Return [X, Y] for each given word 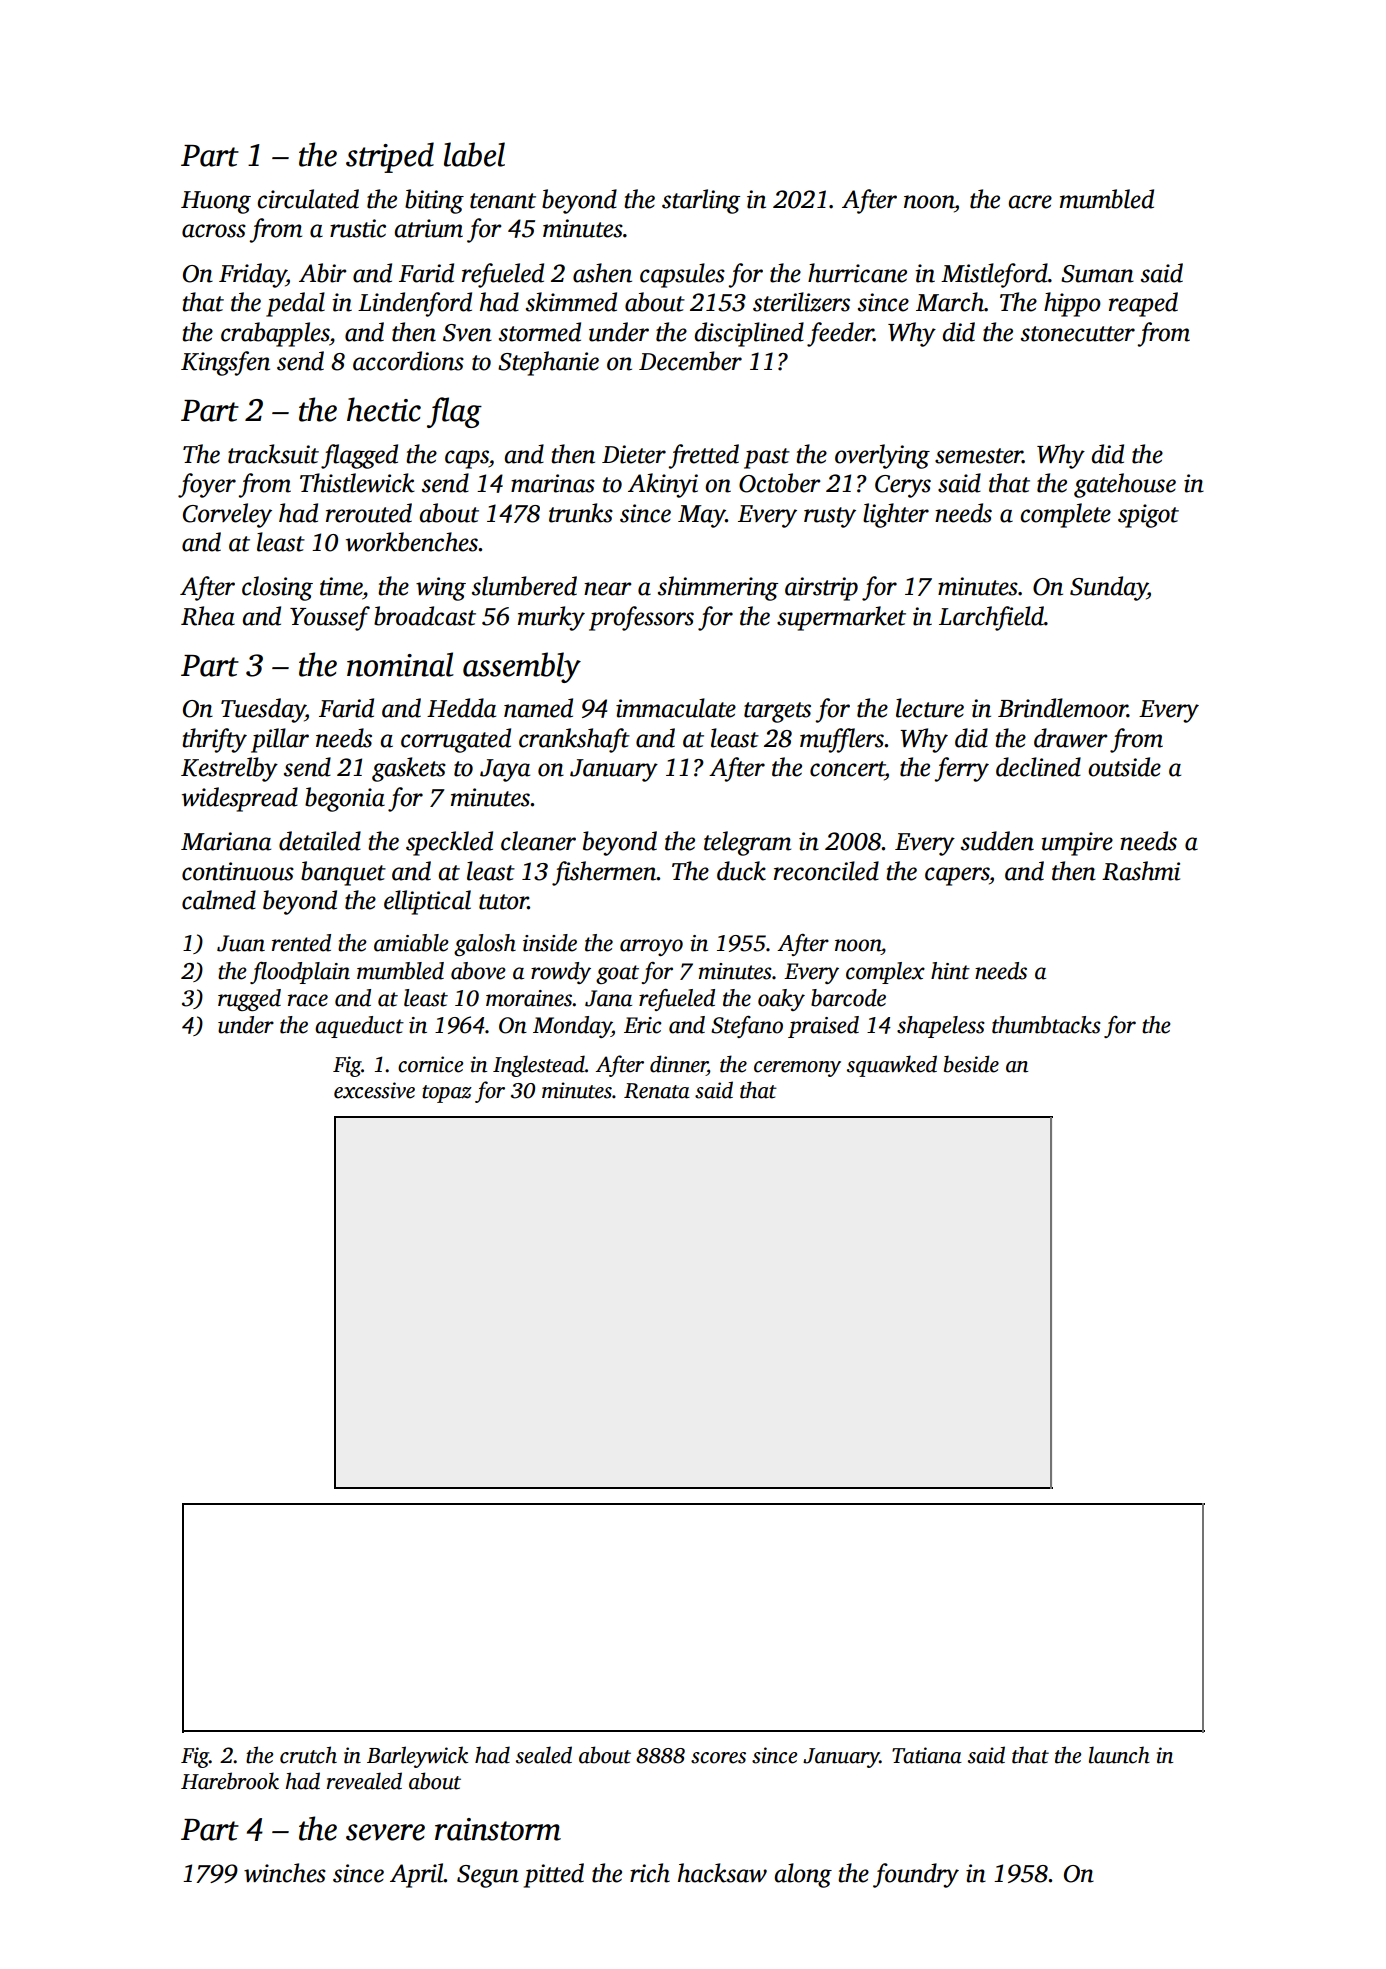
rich [650, 1873]
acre [1030, 202]
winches [285, 1873]
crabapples [275, 334]
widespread [240, 799]
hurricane [857, 273]
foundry [916, 1875]
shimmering [718, 588]
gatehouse [1125, 485]
